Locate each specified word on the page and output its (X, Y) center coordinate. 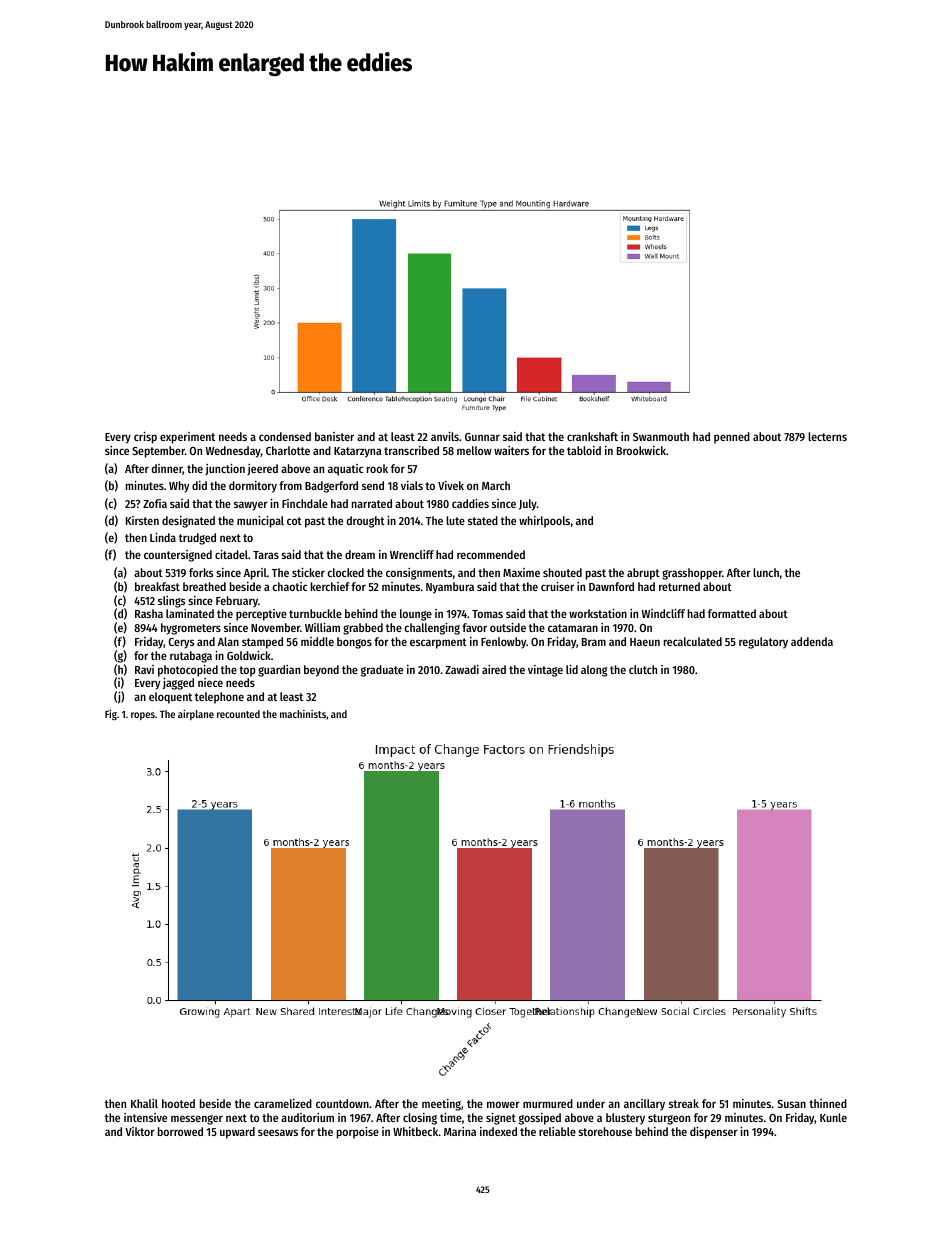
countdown (342, 1103)
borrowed (180, 1131)
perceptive (261, 615)
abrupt (643, 574)
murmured (548, 1103)
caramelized (283, 1103)
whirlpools (544, 522)
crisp (145, 438)
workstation (598, 613)
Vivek (451, 485)
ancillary (644, 1105)
